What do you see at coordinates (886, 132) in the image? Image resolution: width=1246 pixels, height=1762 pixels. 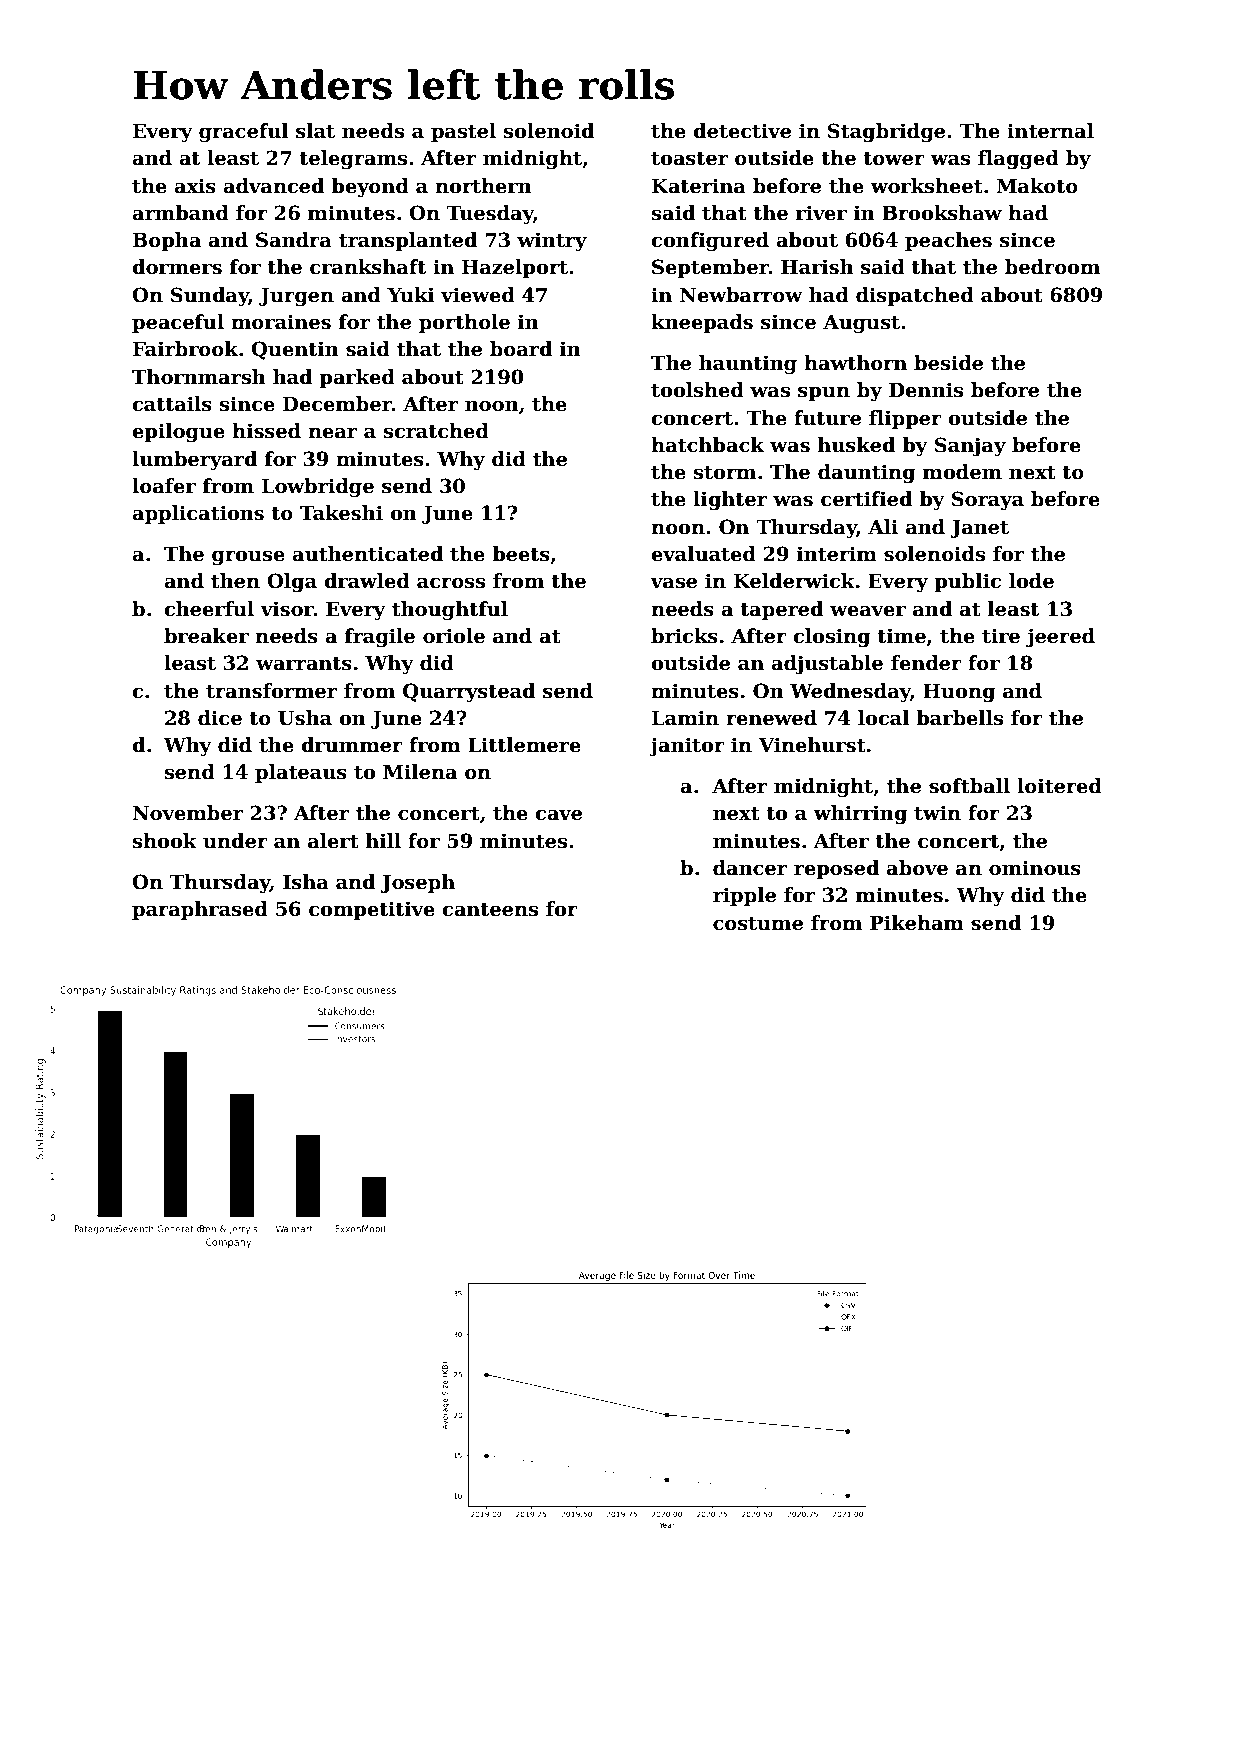 I see `Stagbridge` at bounding box center [886, 132].
